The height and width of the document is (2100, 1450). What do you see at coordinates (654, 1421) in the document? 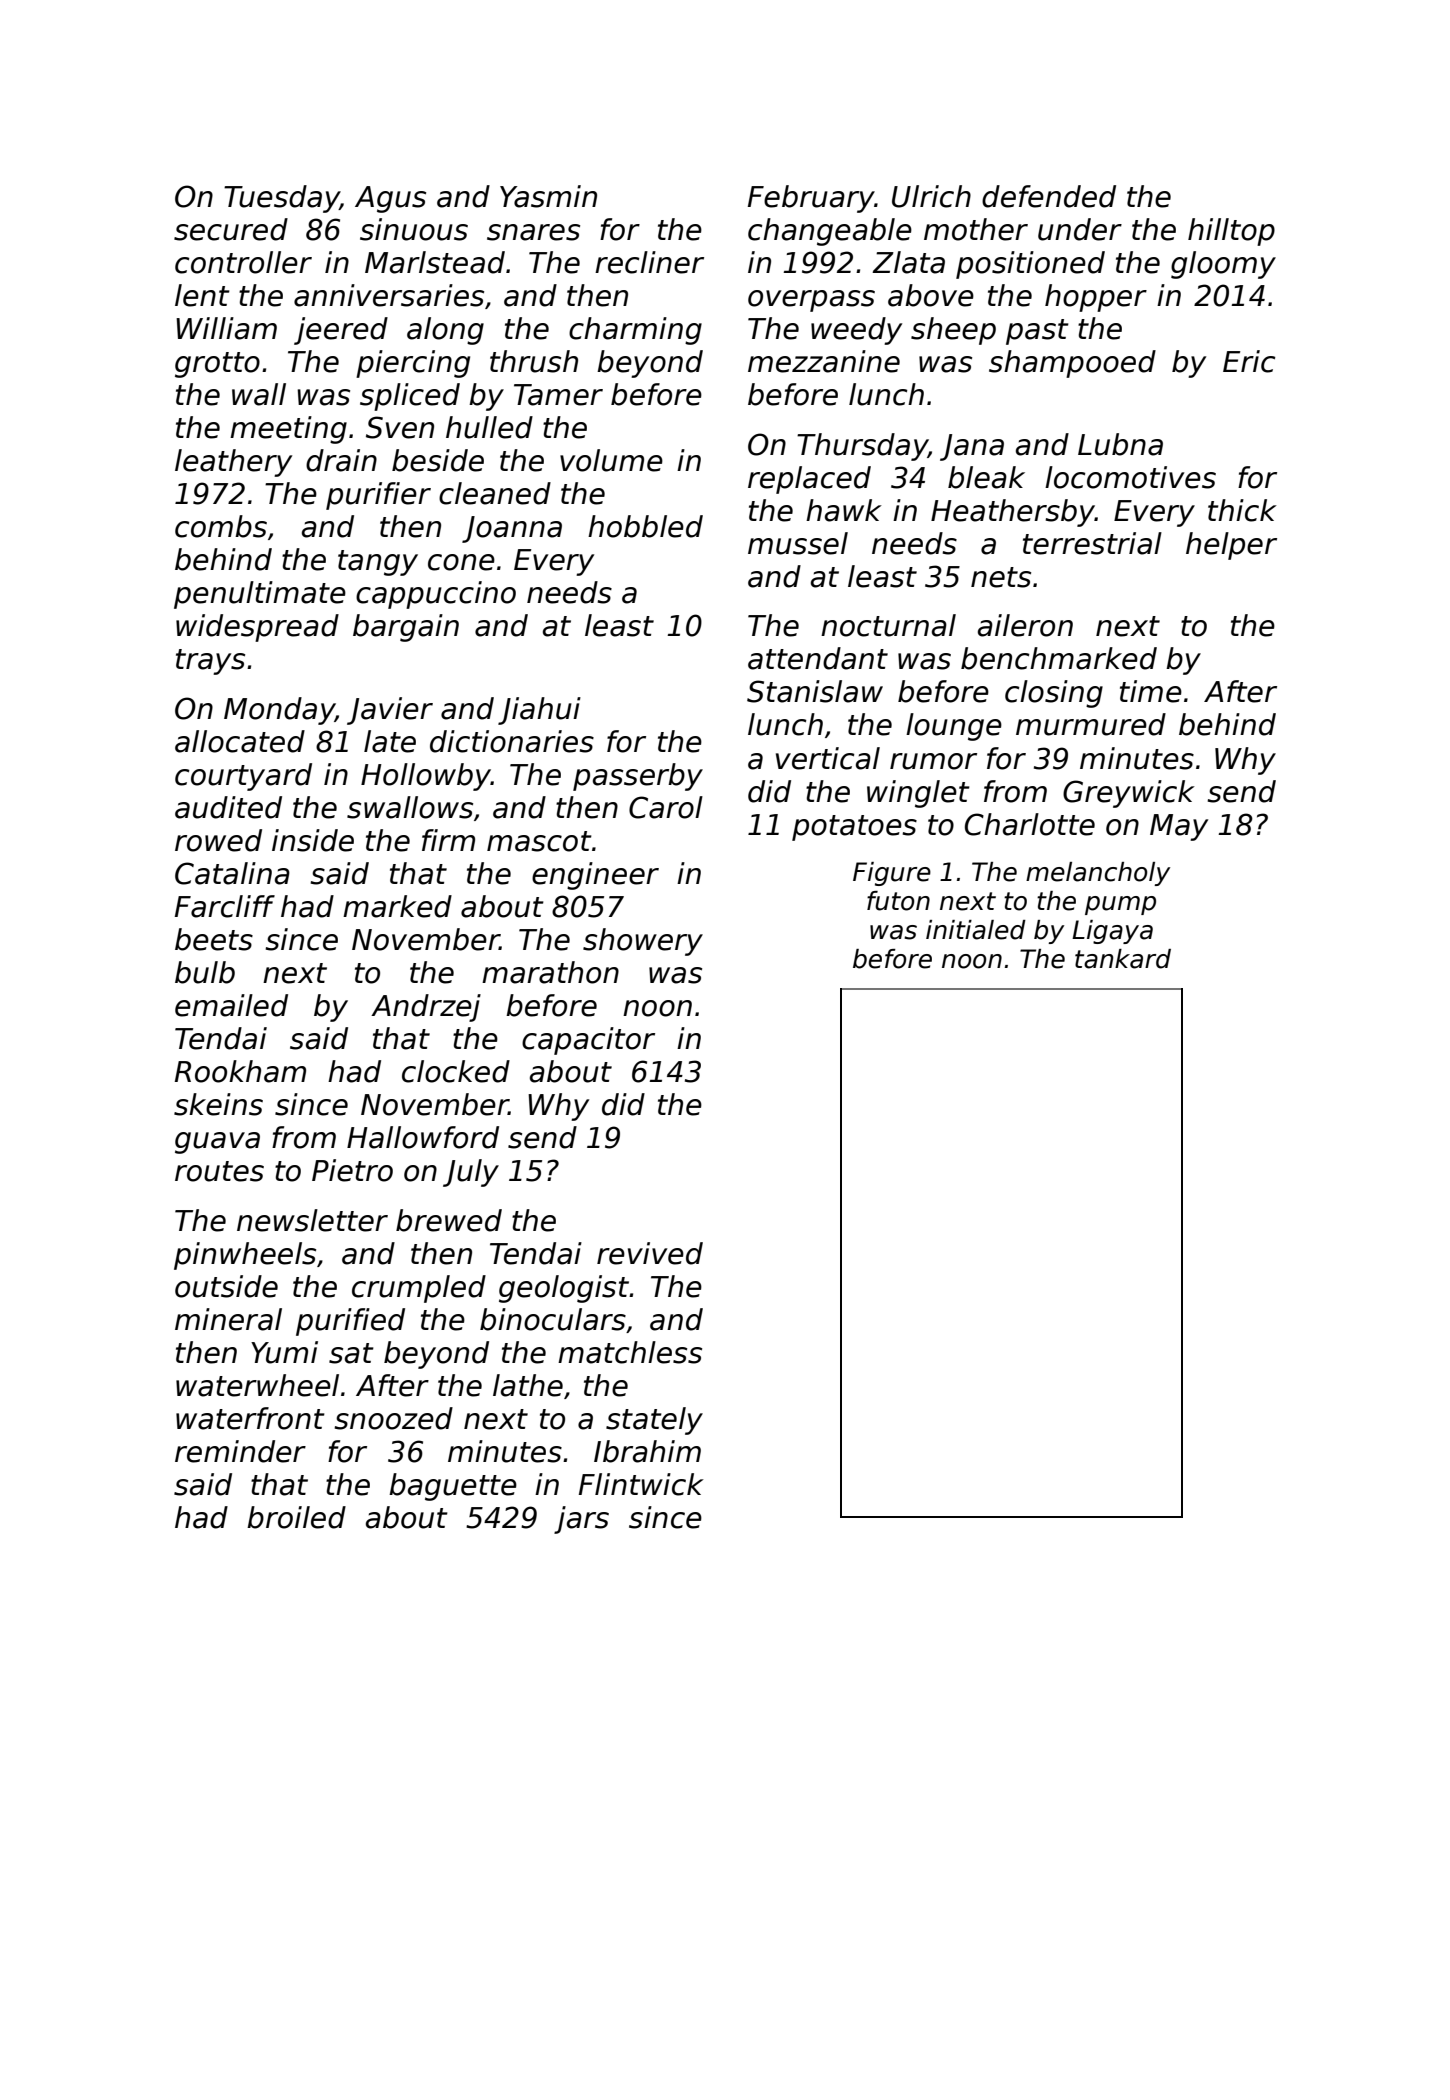
I see `stately` at bounding box center [654, 1421].
